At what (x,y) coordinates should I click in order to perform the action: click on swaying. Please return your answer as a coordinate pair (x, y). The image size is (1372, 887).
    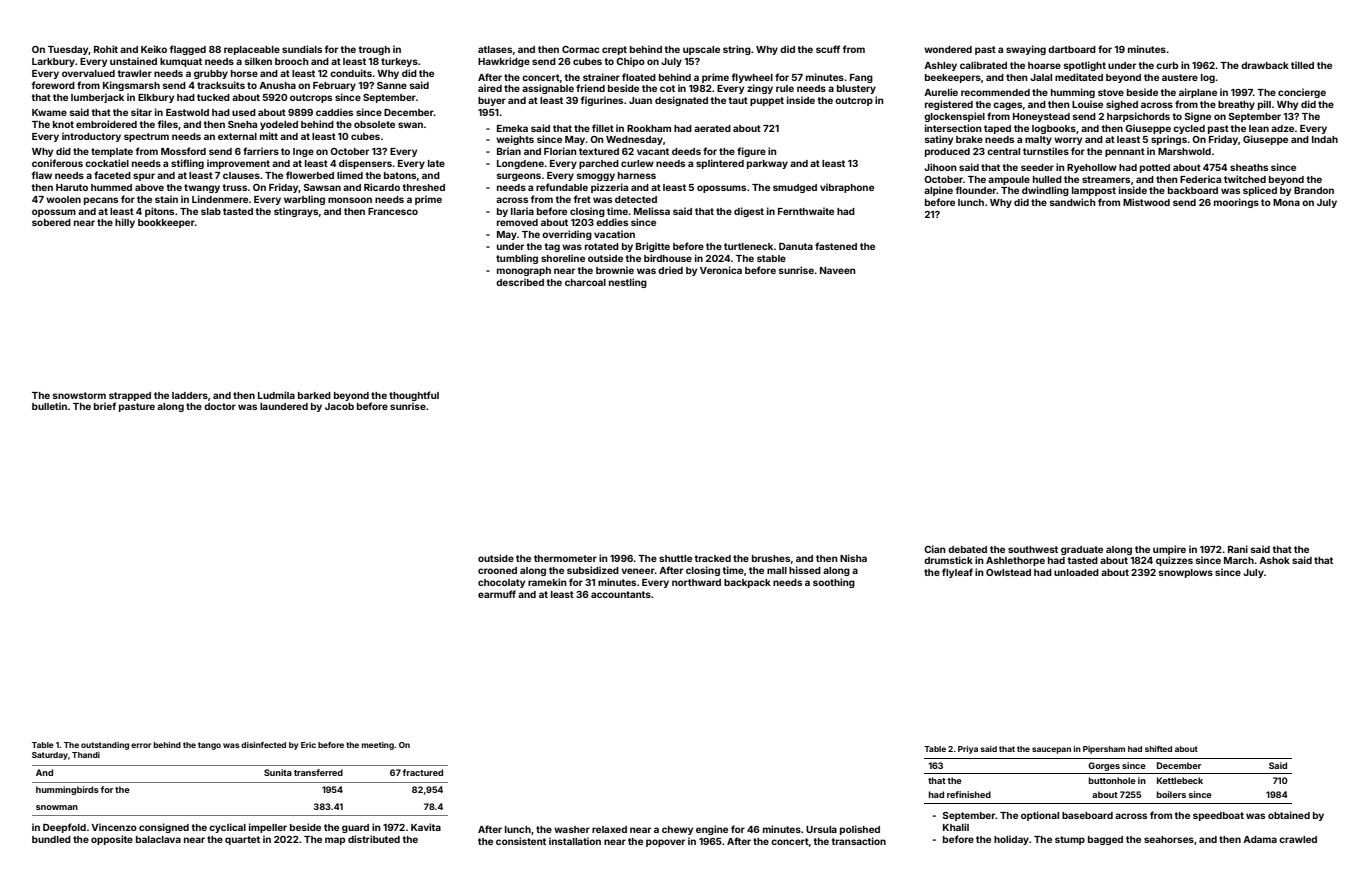
    Looking at the image, I should click on (1026, 50).
